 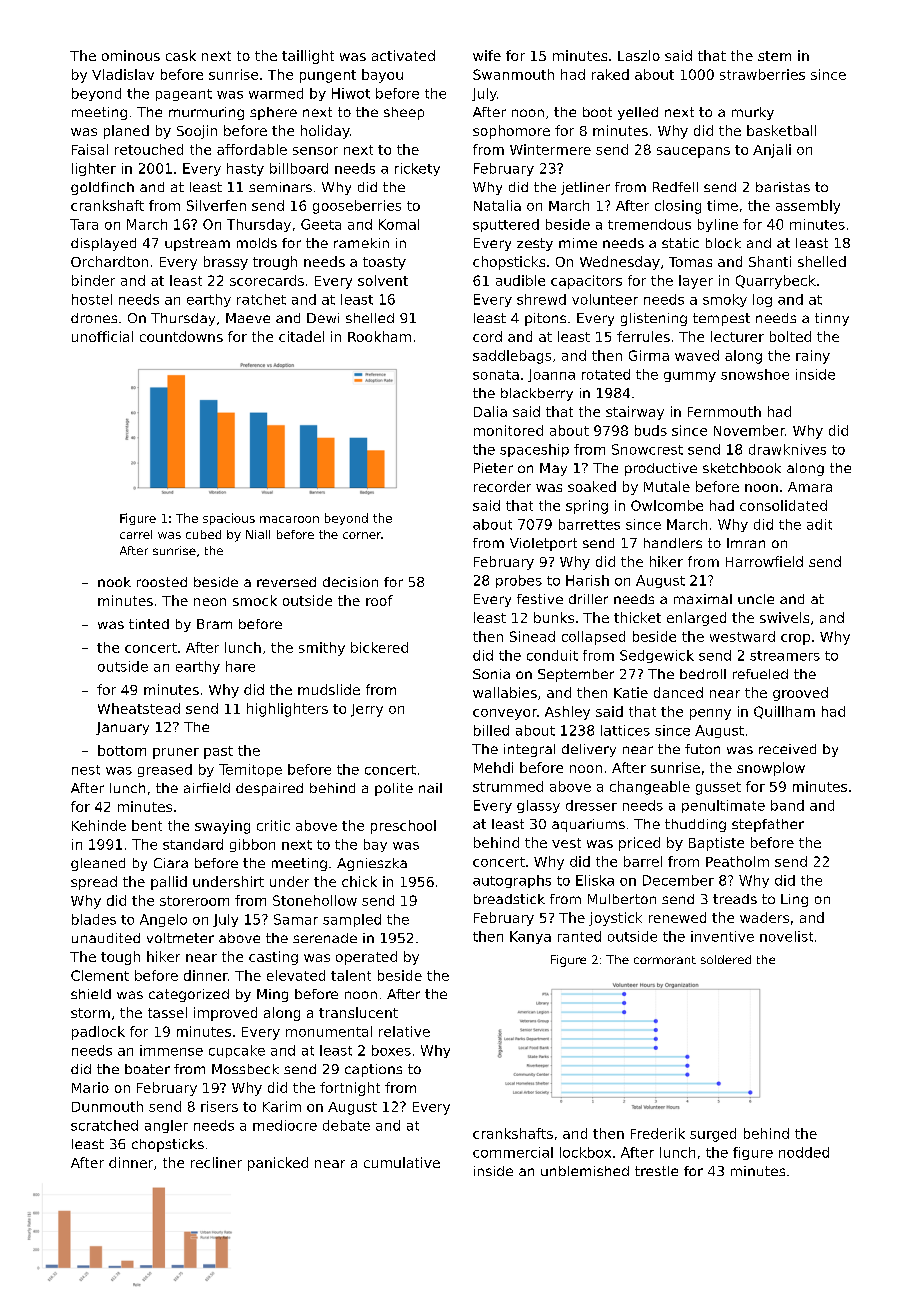 What do you see at coordinates (229, 519) in the screenshot?
I see `spacious` at bounding box center [229, 519].
